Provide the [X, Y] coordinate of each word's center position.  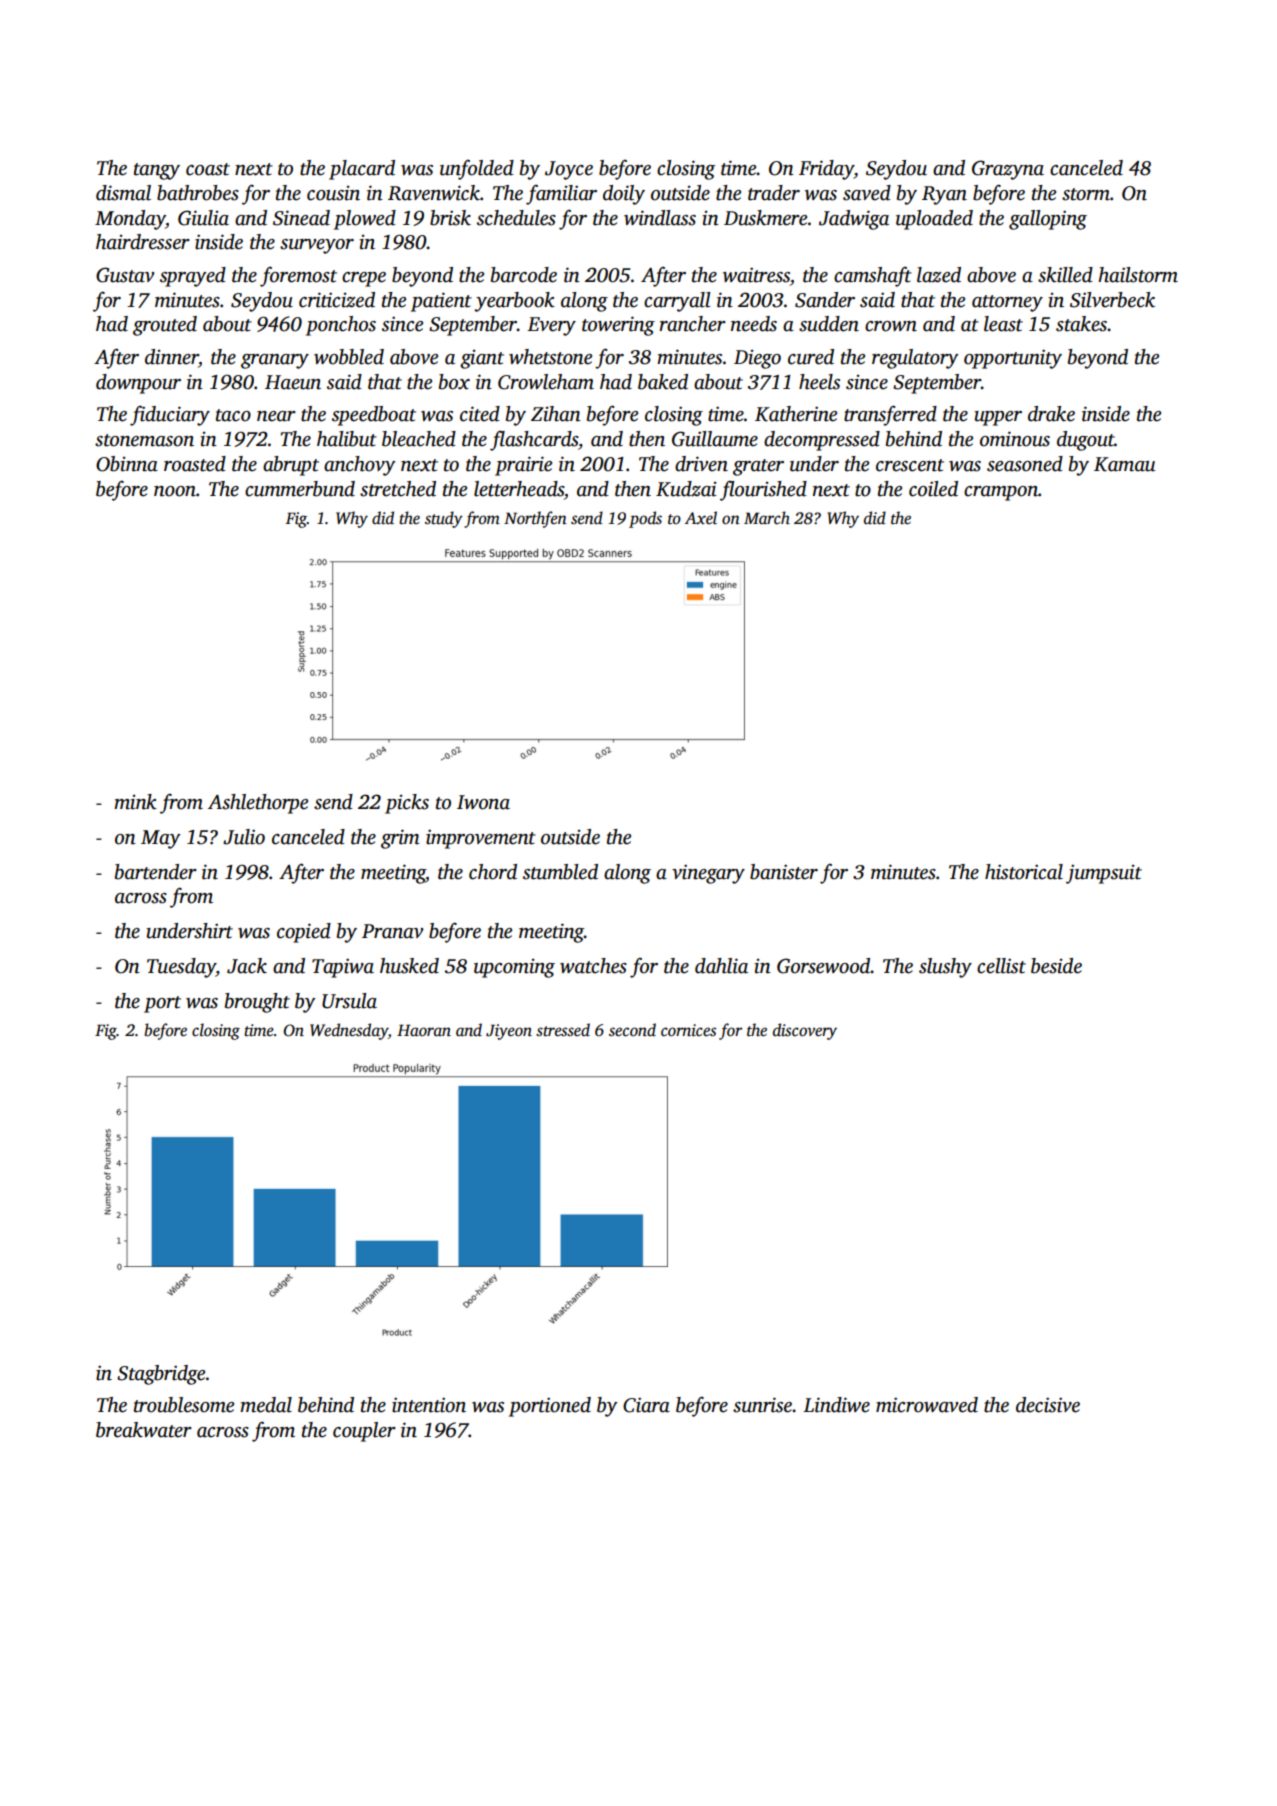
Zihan [556, 414]
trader [774, 193]
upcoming [514, 968]
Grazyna [1008, 170]
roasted [195, 464]
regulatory [915, 359]
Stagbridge [161, 1375]
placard [362, 170]
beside [1056, 966]
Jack [247, 966]
